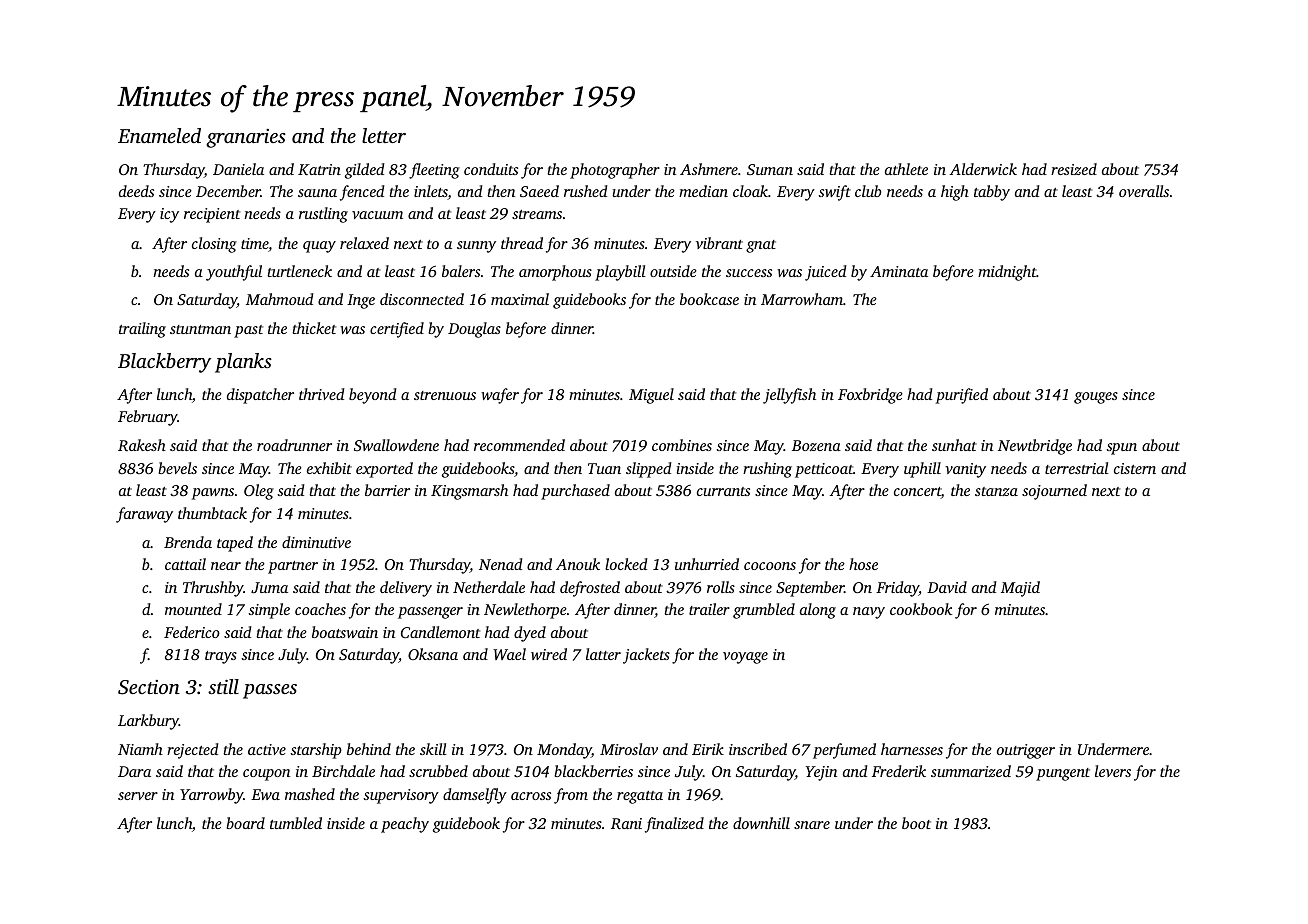  Describe the element at coordinates (164, 363) in the screenshot. I see `Blackberry` at that location.
